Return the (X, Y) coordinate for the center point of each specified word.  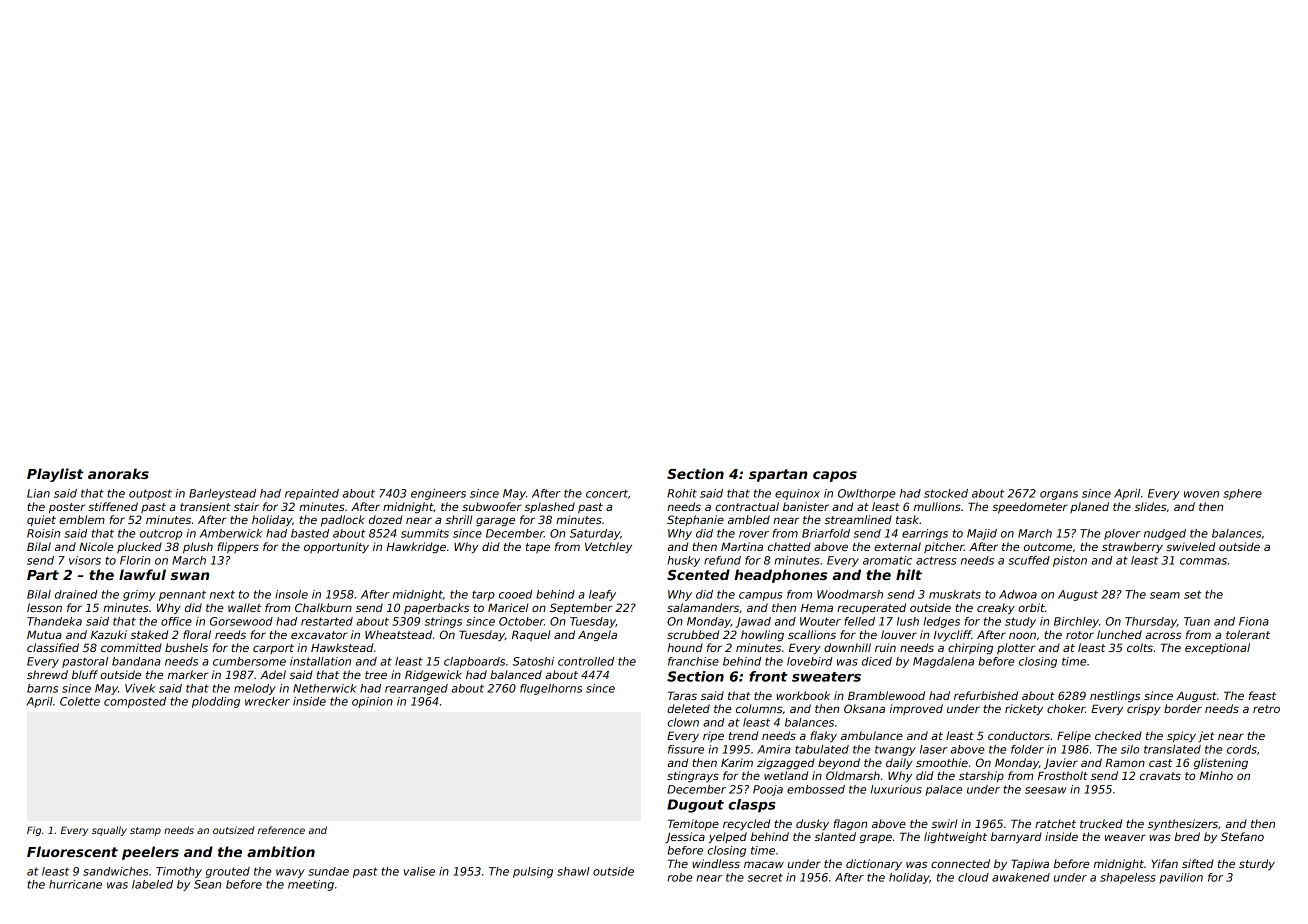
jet (1206, 736)
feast (1262, 695)
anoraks (118, 473)
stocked (946, 493)
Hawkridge (416, 548)
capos (835, 476)
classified (53, 647)
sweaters (826, 677)
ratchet (1055, 823)
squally (109, 831)
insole (291, 594)
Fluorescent (72, 851)
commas (1203, 561)
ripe (713, 736)
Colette (80, 701)
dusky (812, 824)
